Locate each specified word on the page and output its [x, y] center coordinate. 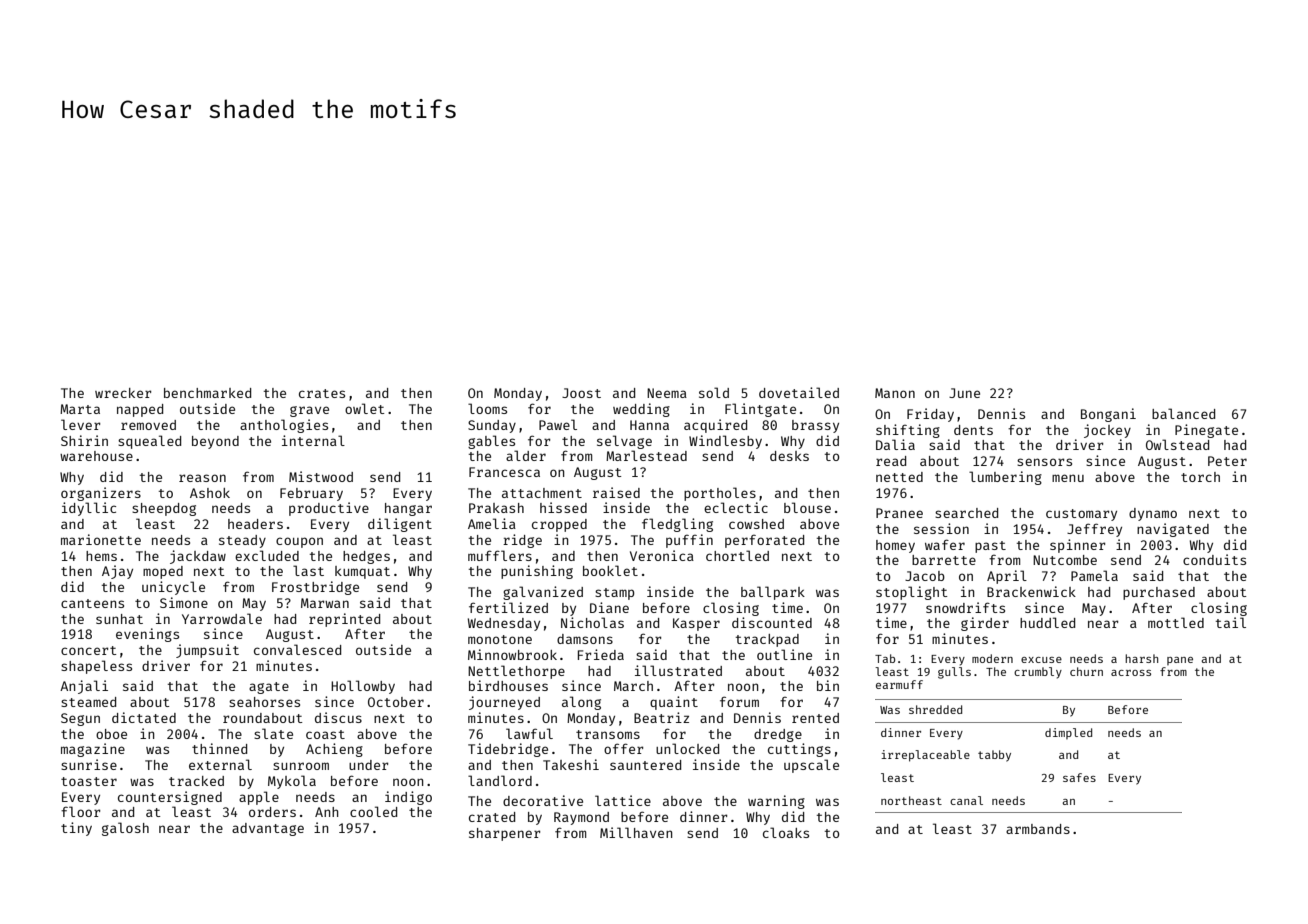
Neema [667, 393]
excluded [267, 555]
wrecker [123, 393]
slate [273, 733]
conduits [1214, 559]
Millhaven [636, 832]
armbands [1038, 829]
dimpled [1068, 733]
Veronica [662, 555]
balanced [1183, 413]
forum [739, 701]
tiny [76, 829]
